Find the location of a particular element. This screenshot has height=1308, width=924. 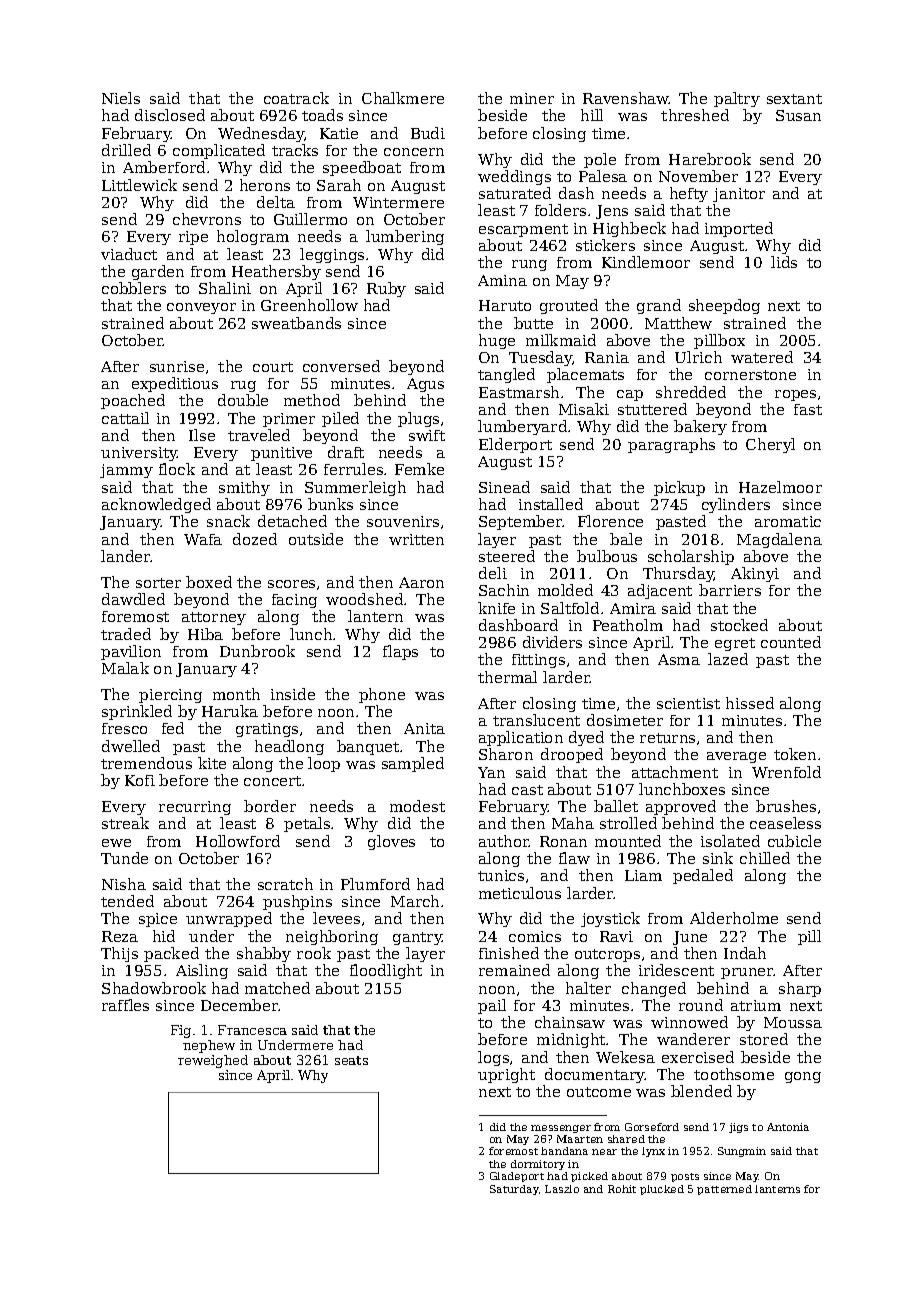

Nisha is located at coordinates (124, 884).
